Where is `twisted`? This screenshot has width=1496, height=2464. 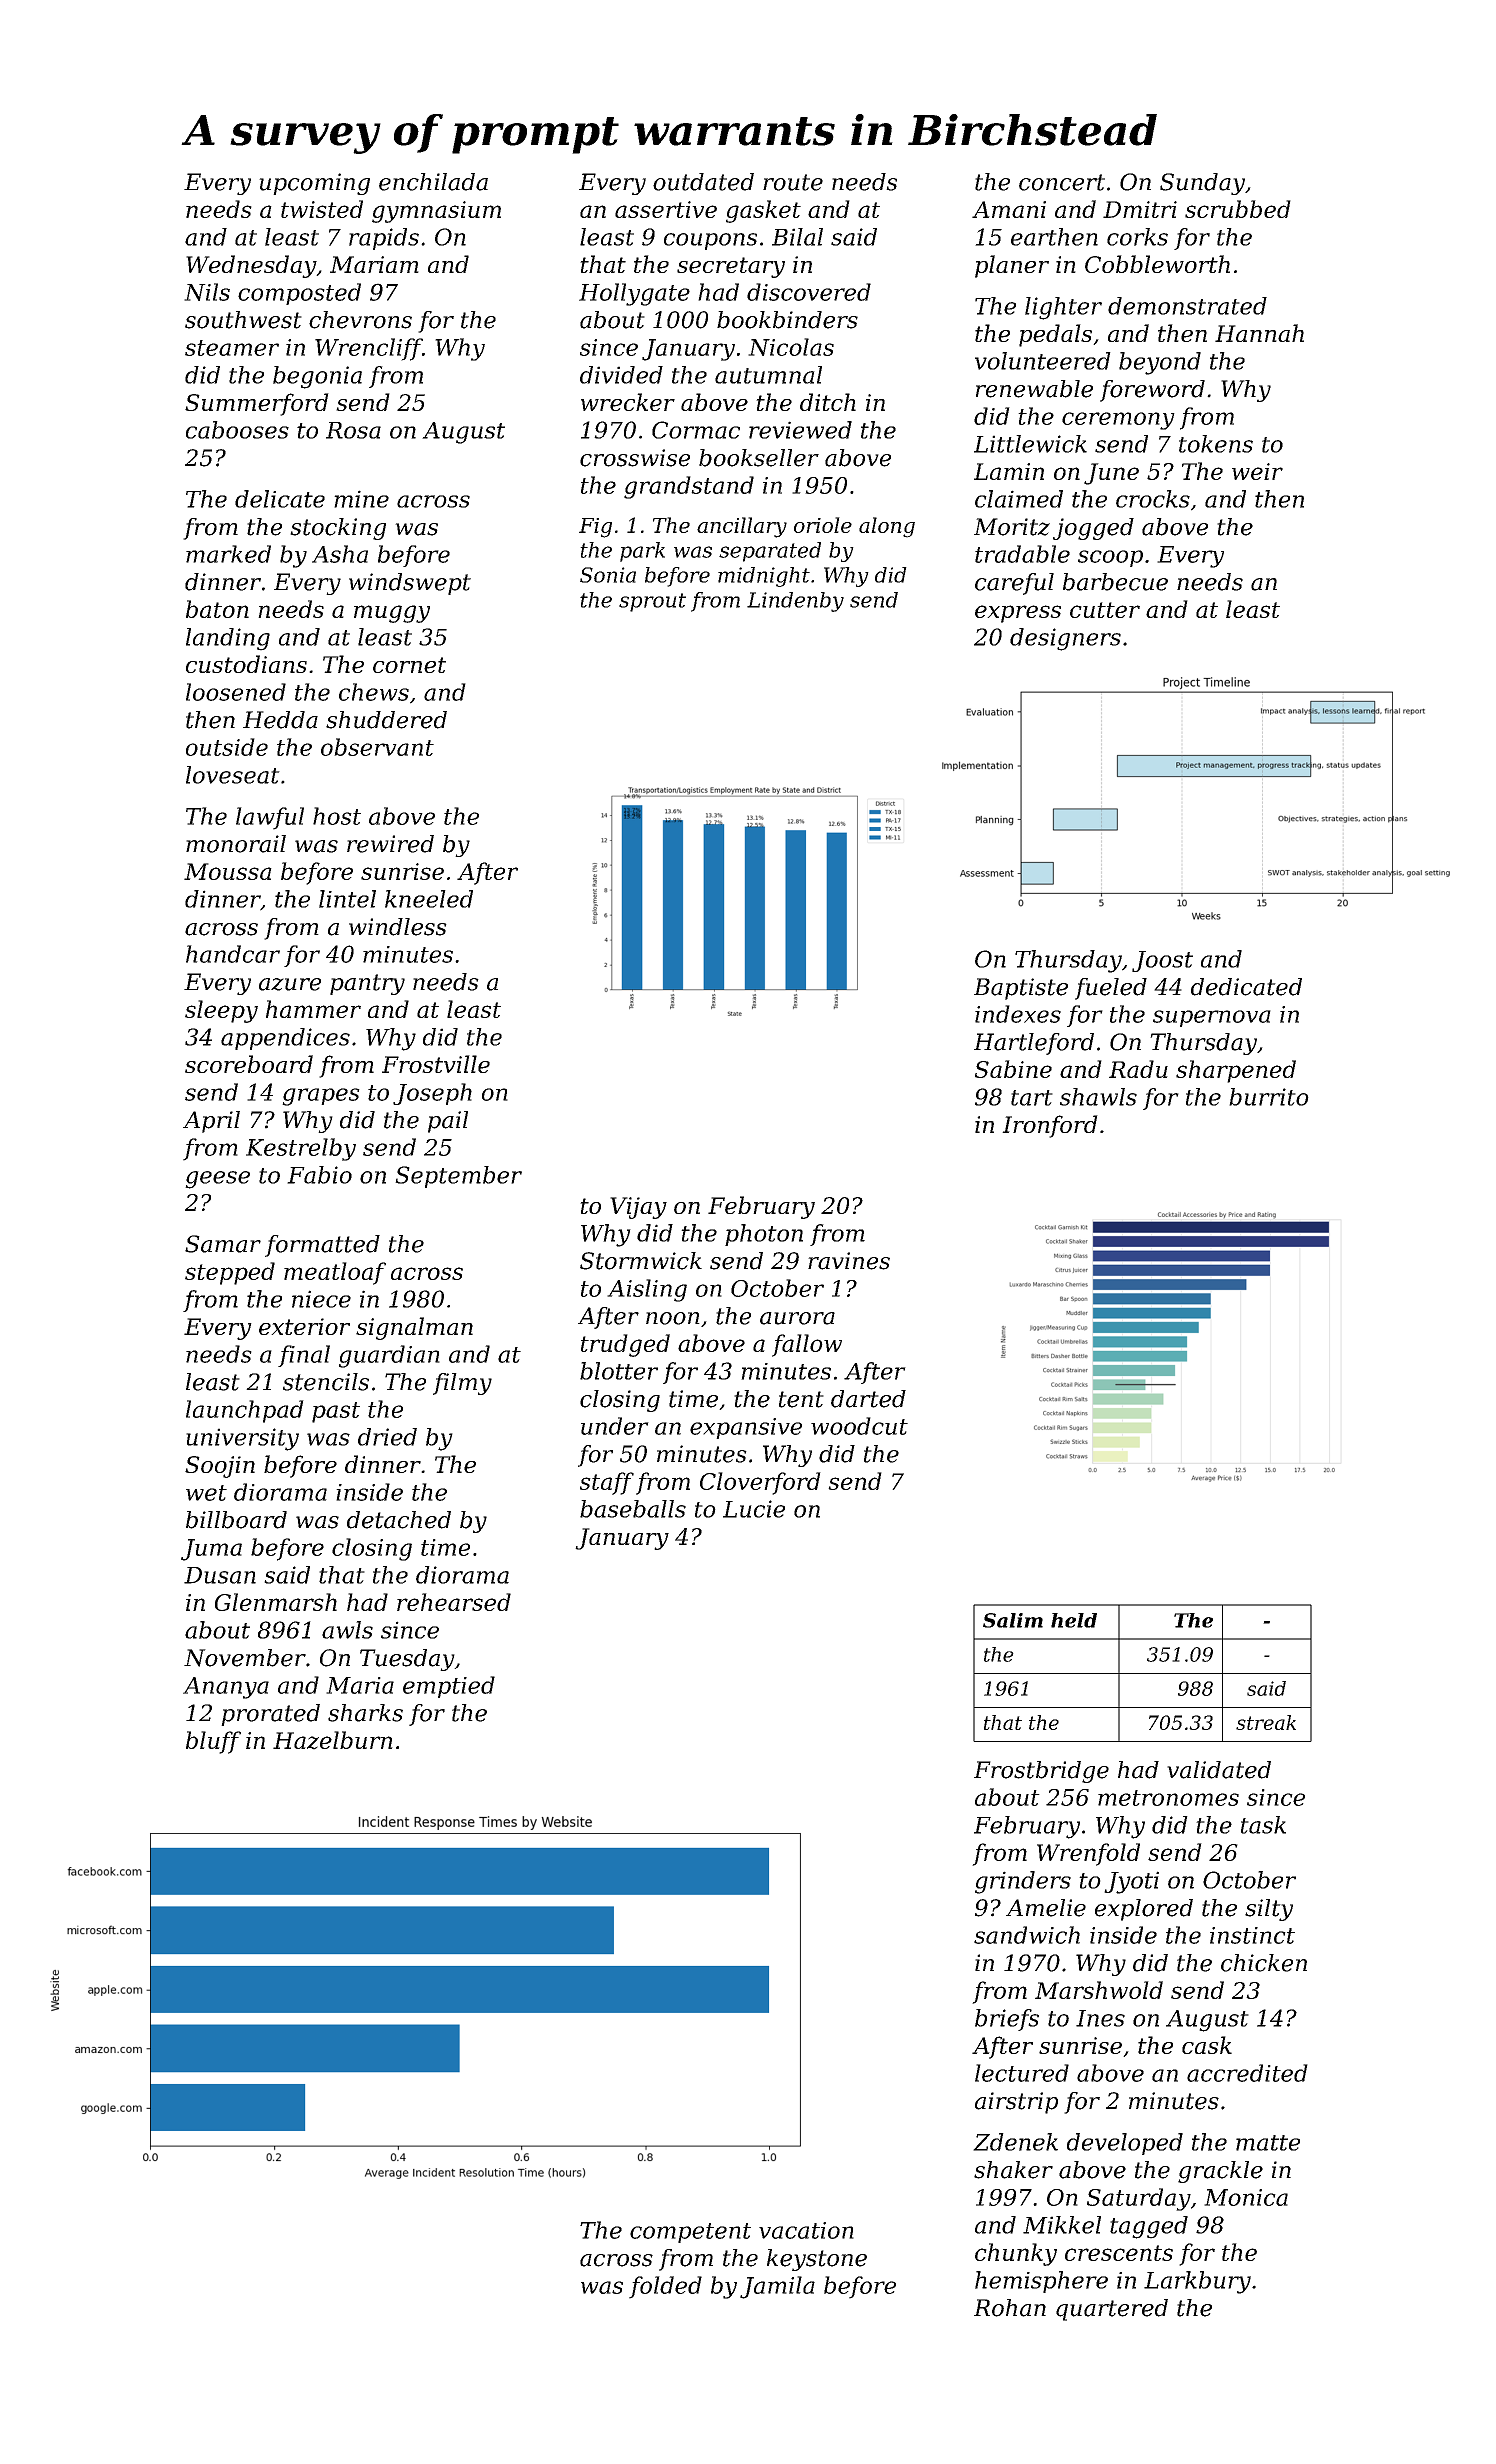 twisted is located at coordinates (322, 209).
